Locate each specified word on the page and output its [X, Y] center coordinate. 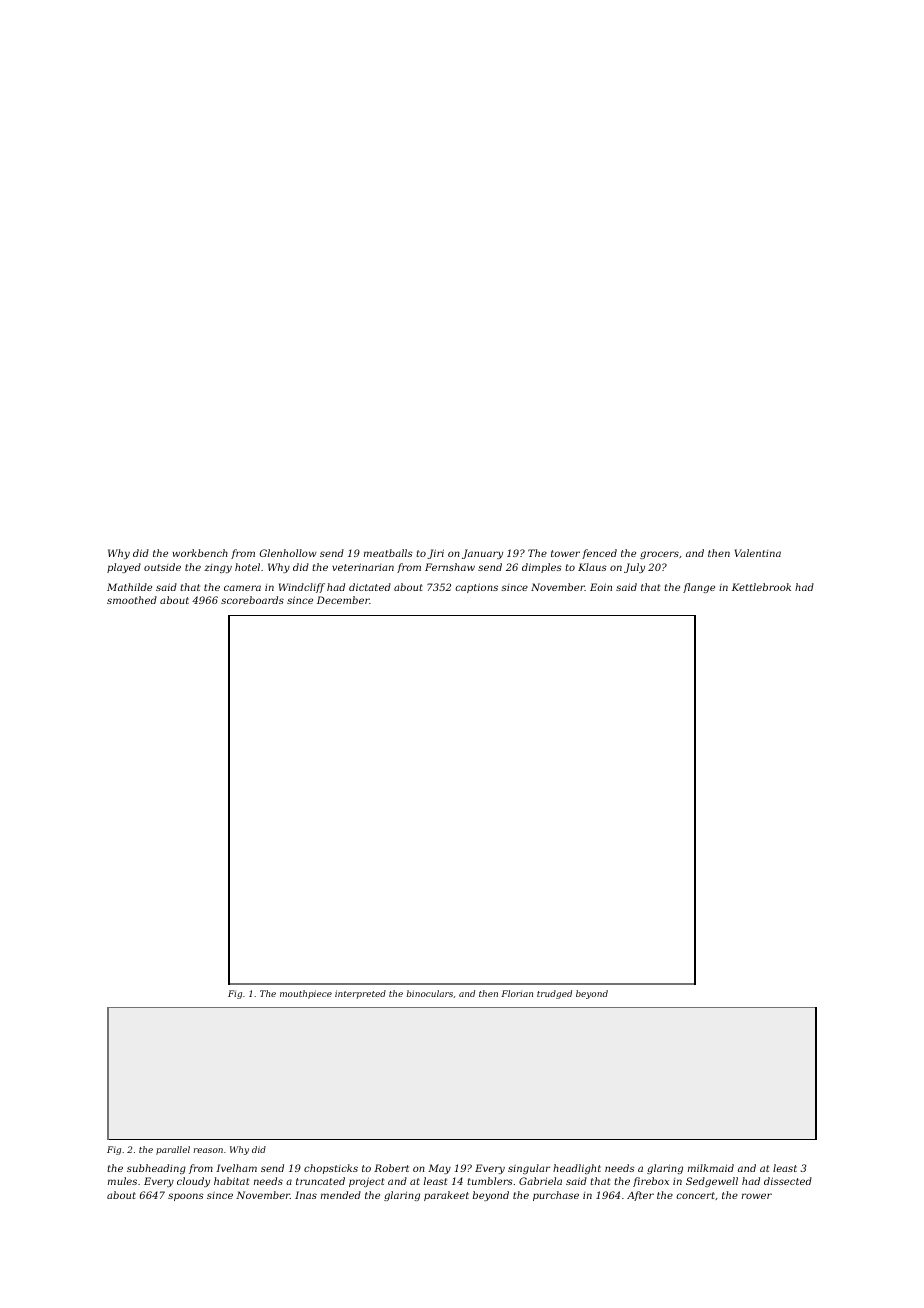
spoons [186, 1197]
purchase [556, 1196]
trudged [554, 994]
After [640, 1196]
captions [476, 588]
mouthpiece [306, 994]
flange [699, 588]
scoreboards [252, 600]
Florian [517, 993]
